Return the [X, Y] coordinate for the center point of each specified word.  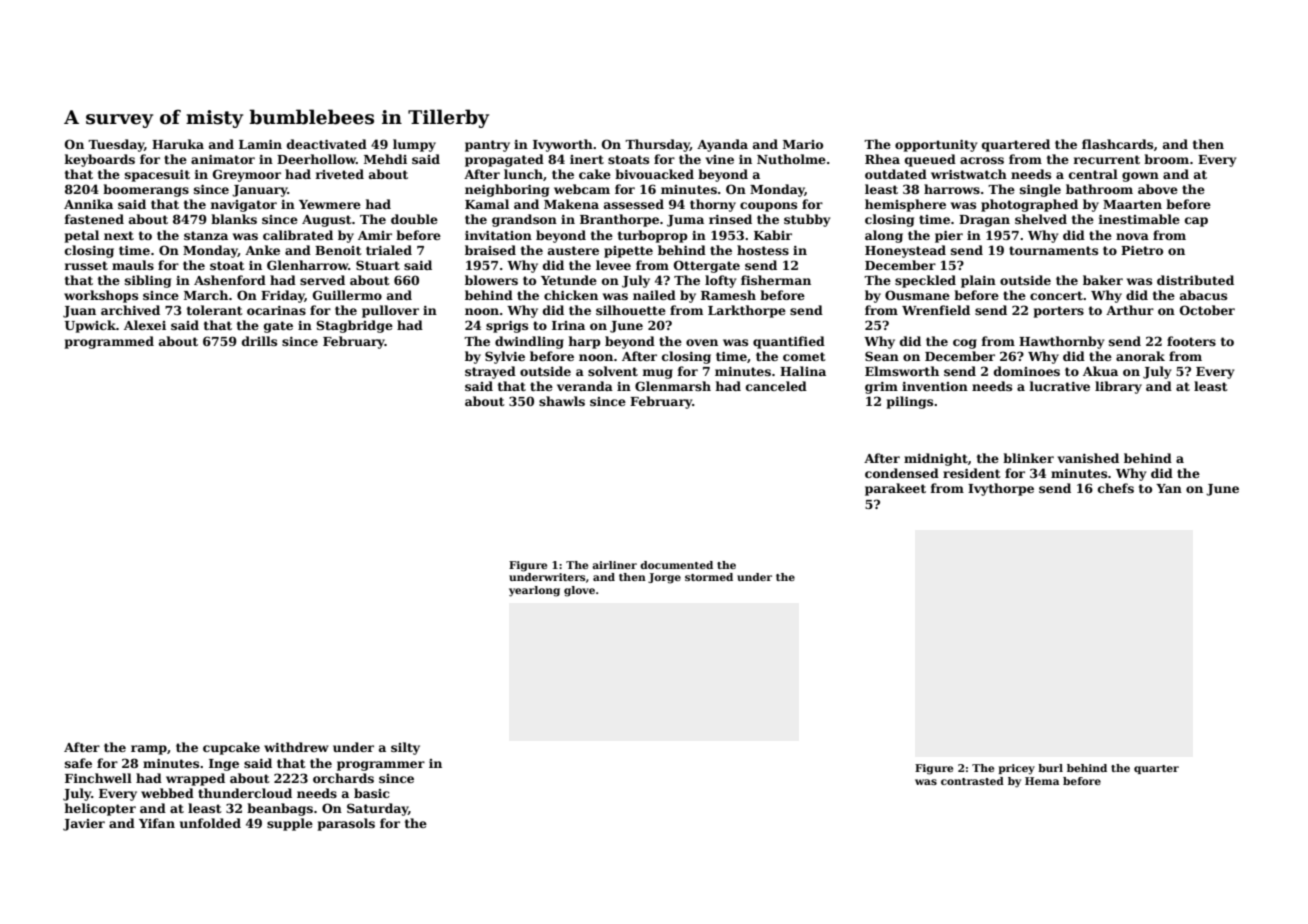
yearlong [534, 591]
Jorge [664, 578]
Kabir [773, 235]
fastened [94, 219]
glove [579, 591]
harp [584, 342]
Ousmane [917, 295]
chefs [1116, 488]
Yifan [157, 823]
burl [1050, 768]
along [884, 236]
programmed [109, 342]
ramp [149, 750]
